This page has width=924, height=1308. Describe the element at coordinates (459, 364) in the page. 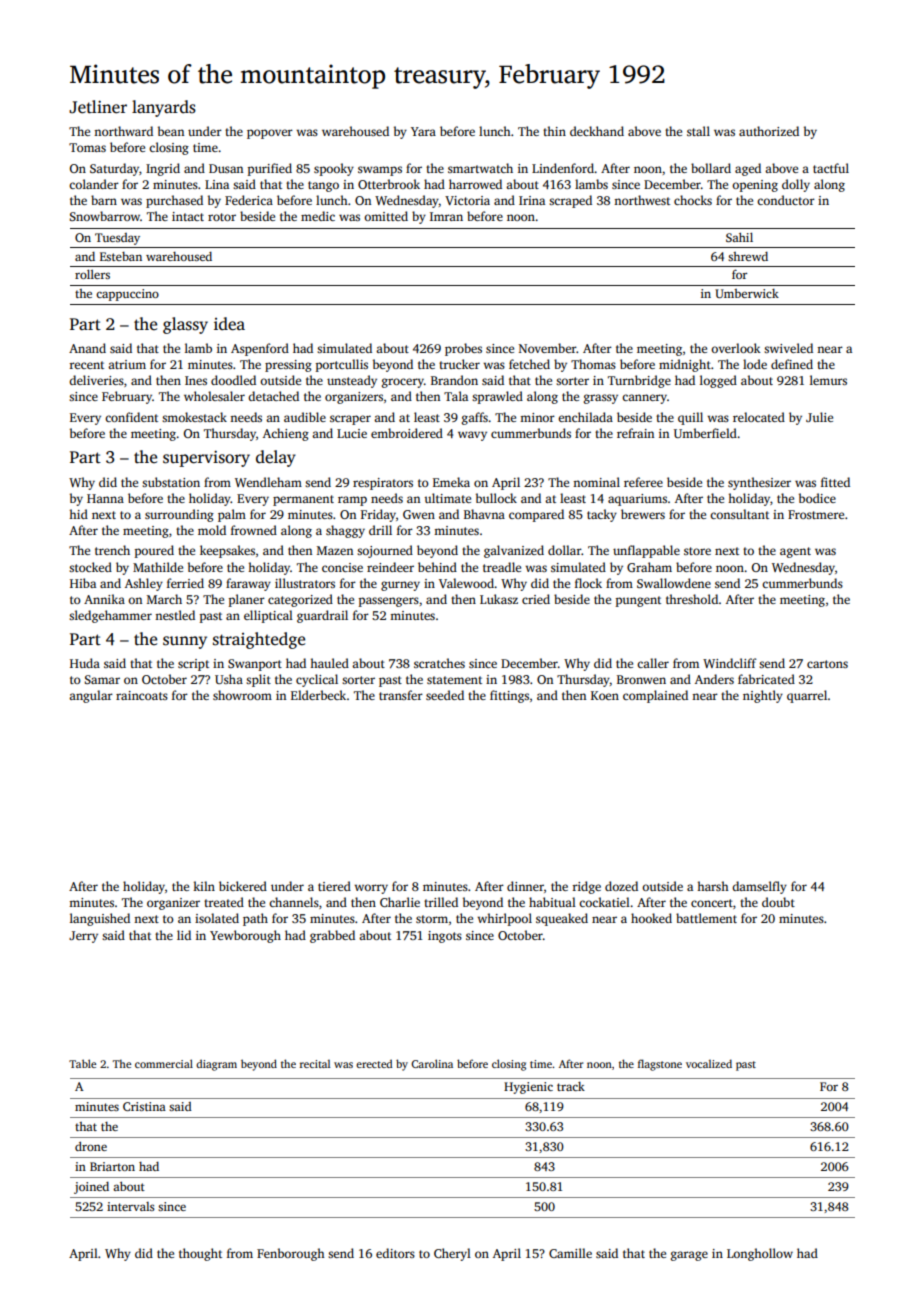

I see `trucker` at that location.
